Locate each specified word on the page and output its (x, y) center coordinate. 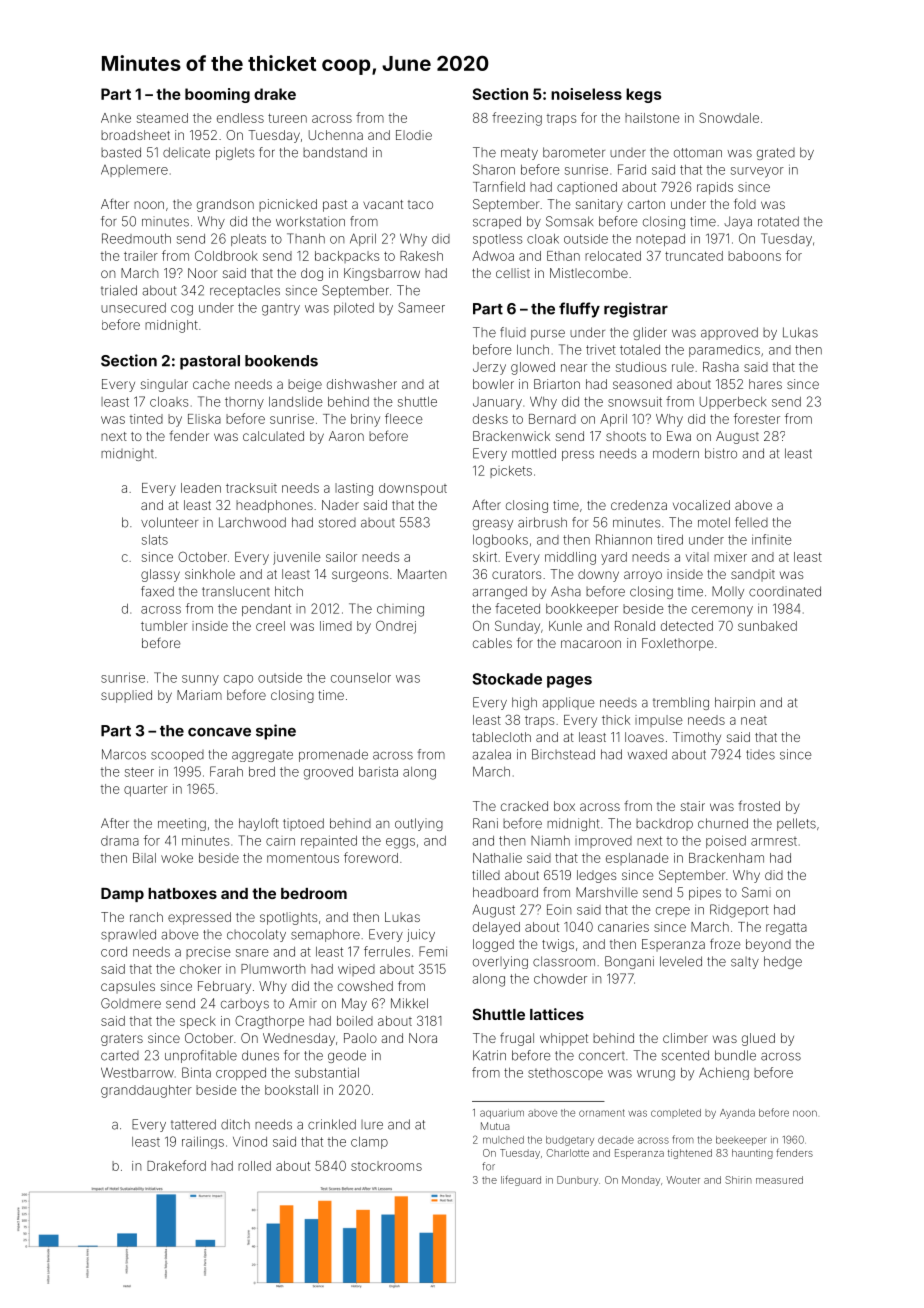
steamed (162, 118)
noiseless (586, 94)
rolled (254, 1166)
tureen (287, 118)
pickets (511, 472)
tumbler (164, 626)
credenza (639, 505)
